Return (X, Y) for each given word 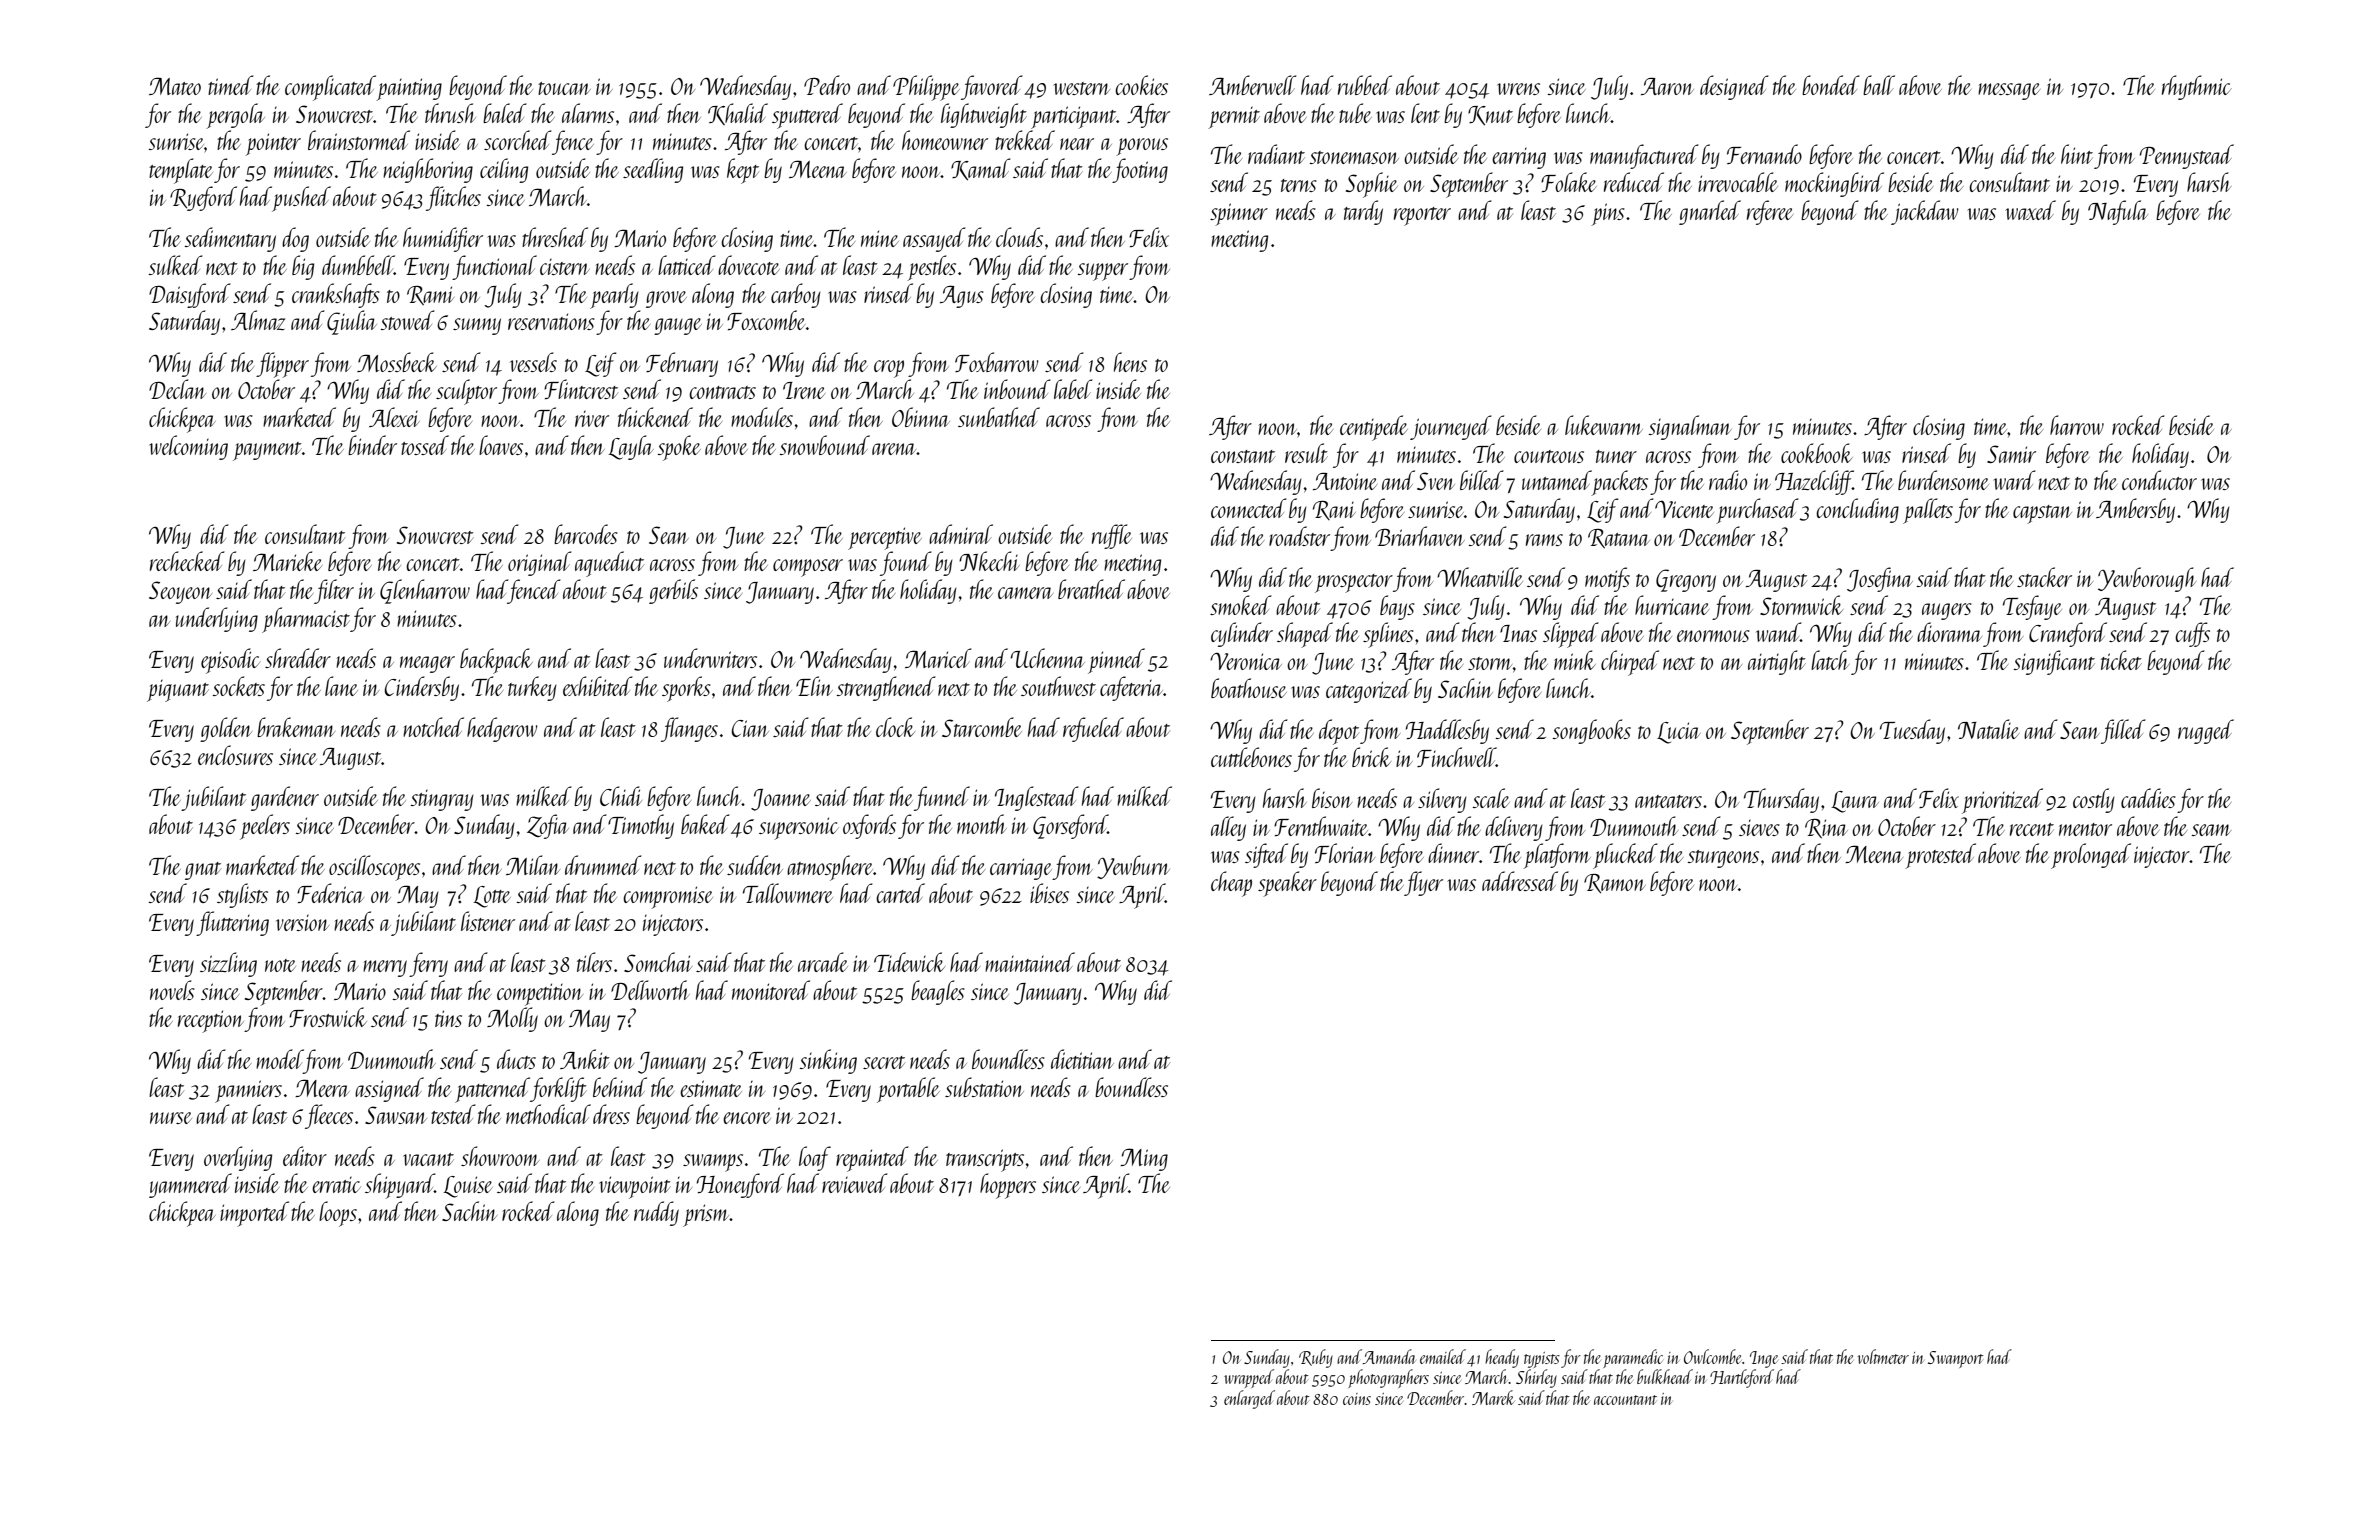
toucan (564, 88)
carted (900, 893)
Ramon (1615, 884)
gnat (203, 871)
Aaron (1667, 86)
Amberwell (1252, 85)
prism (706, 1215)
